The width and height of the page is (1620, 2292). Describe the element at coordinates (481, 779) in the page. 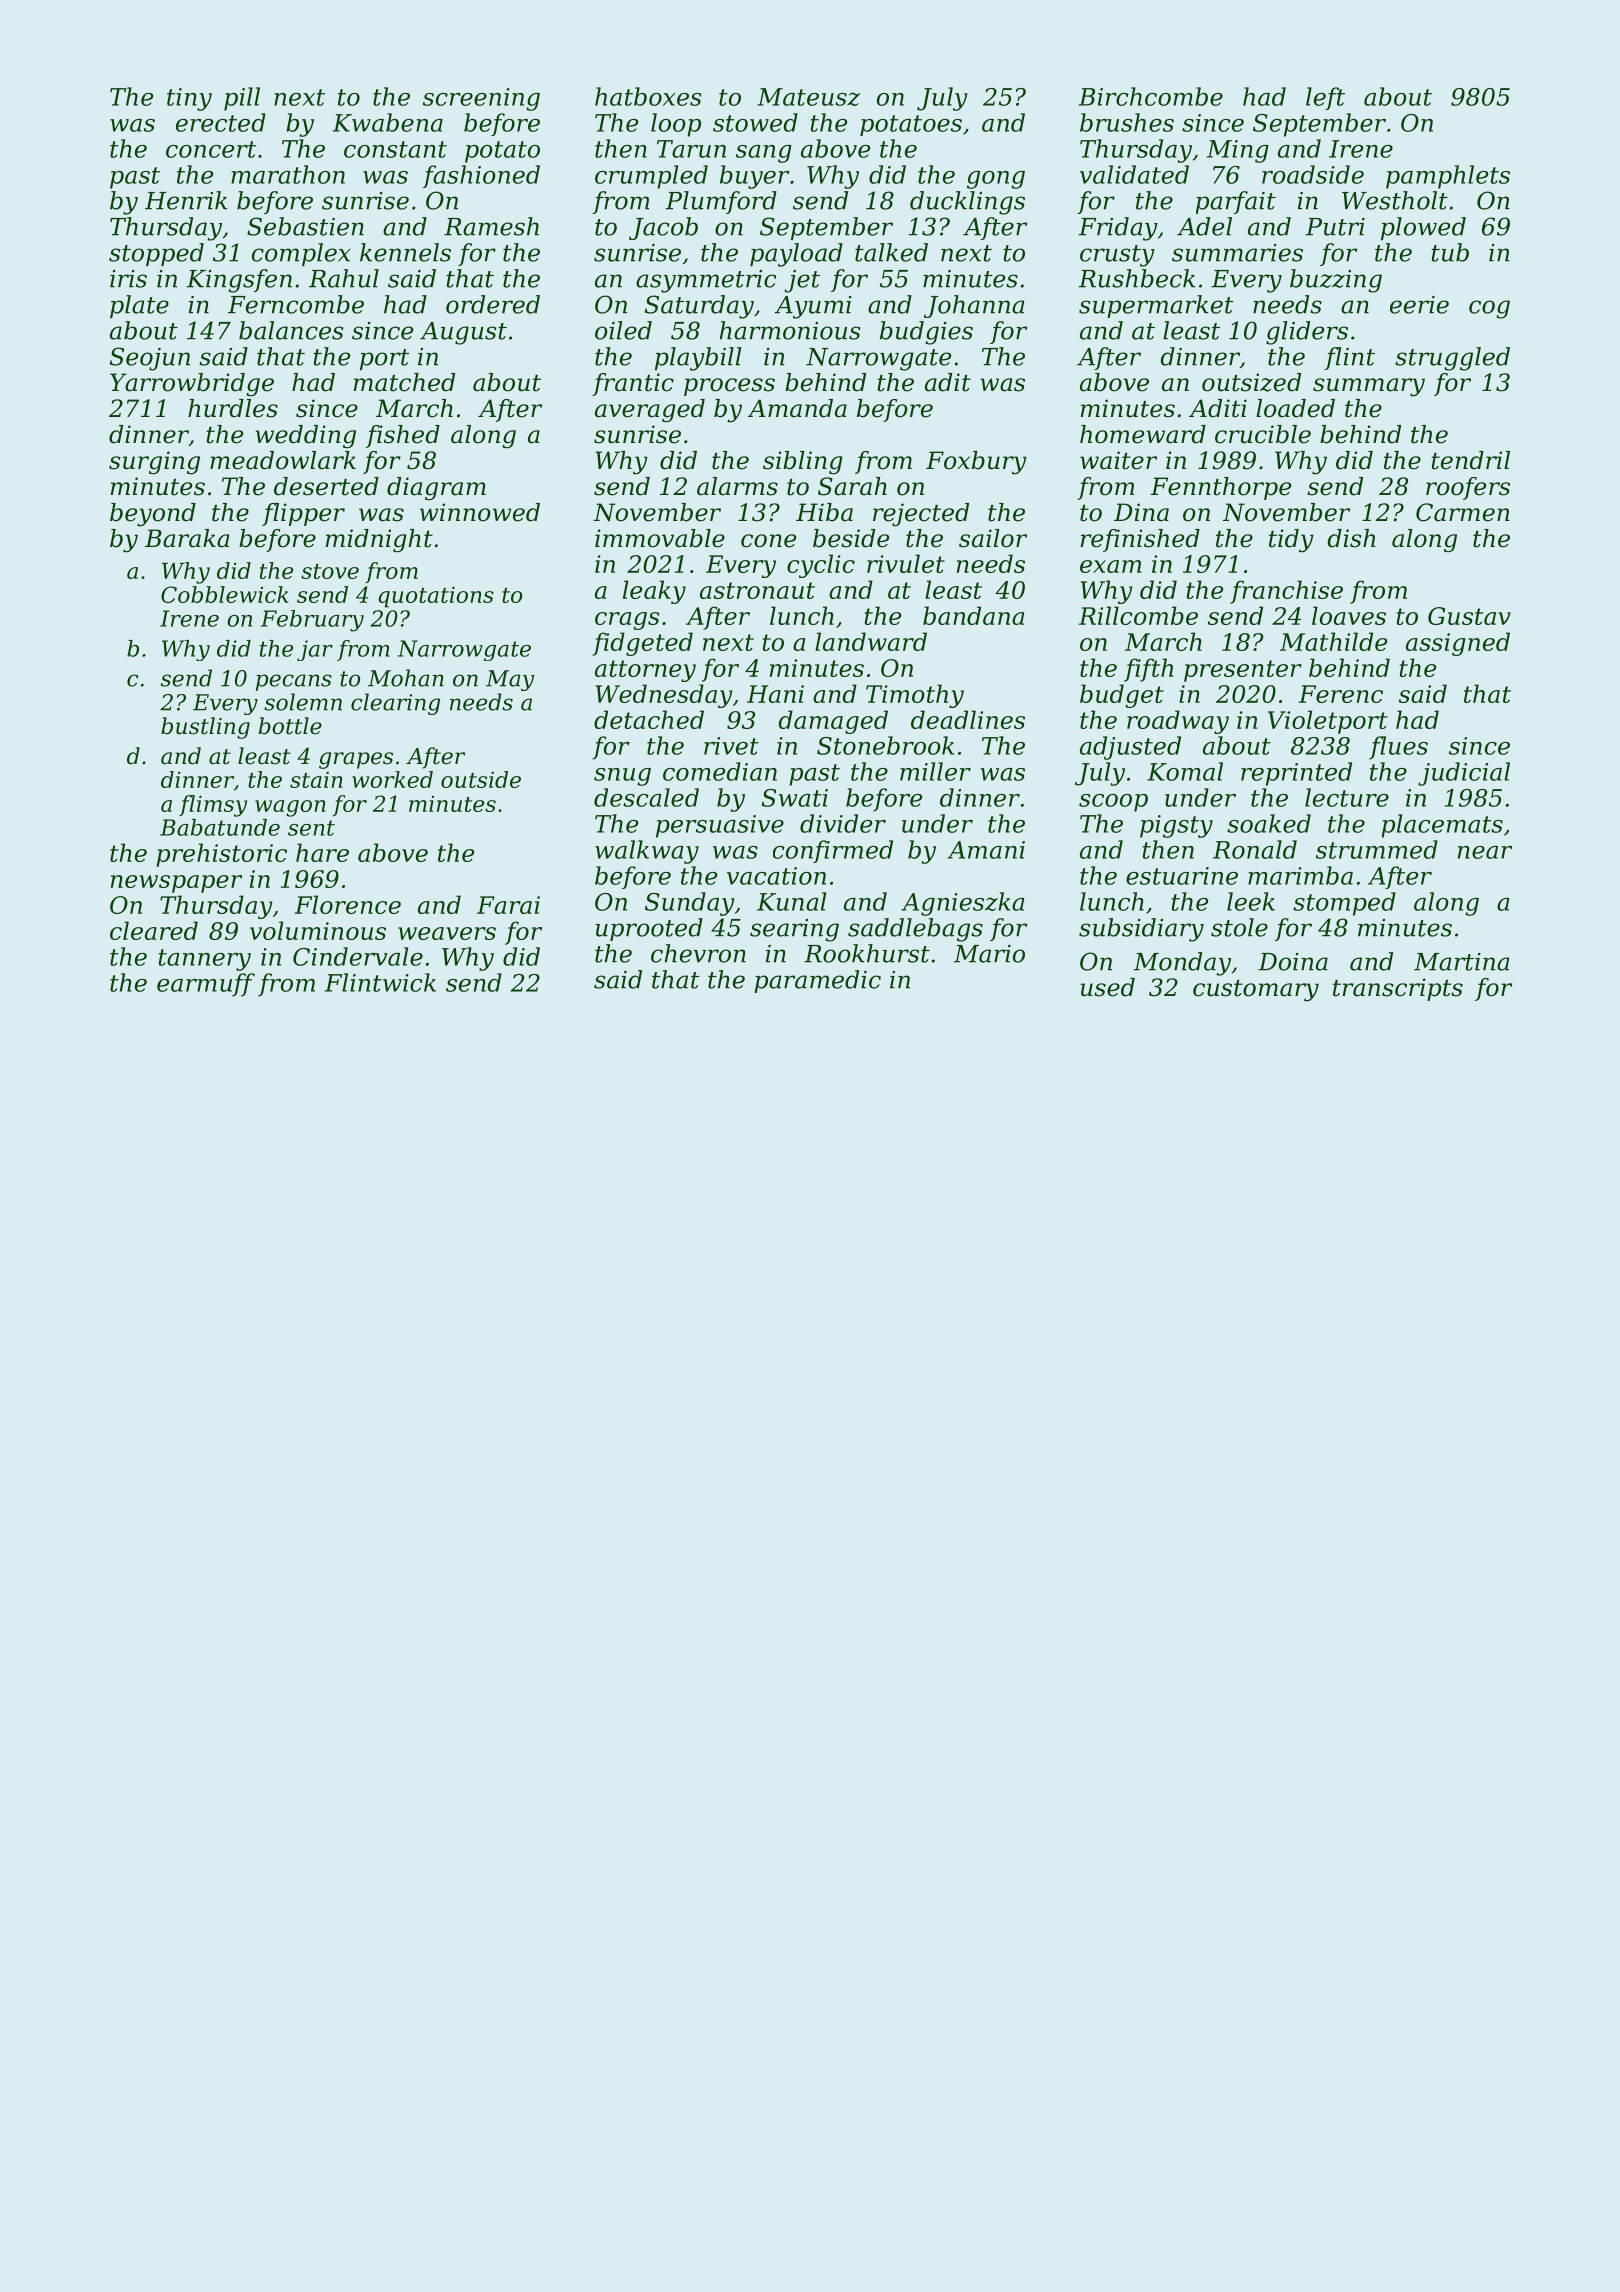

I see `outside` at that location.
